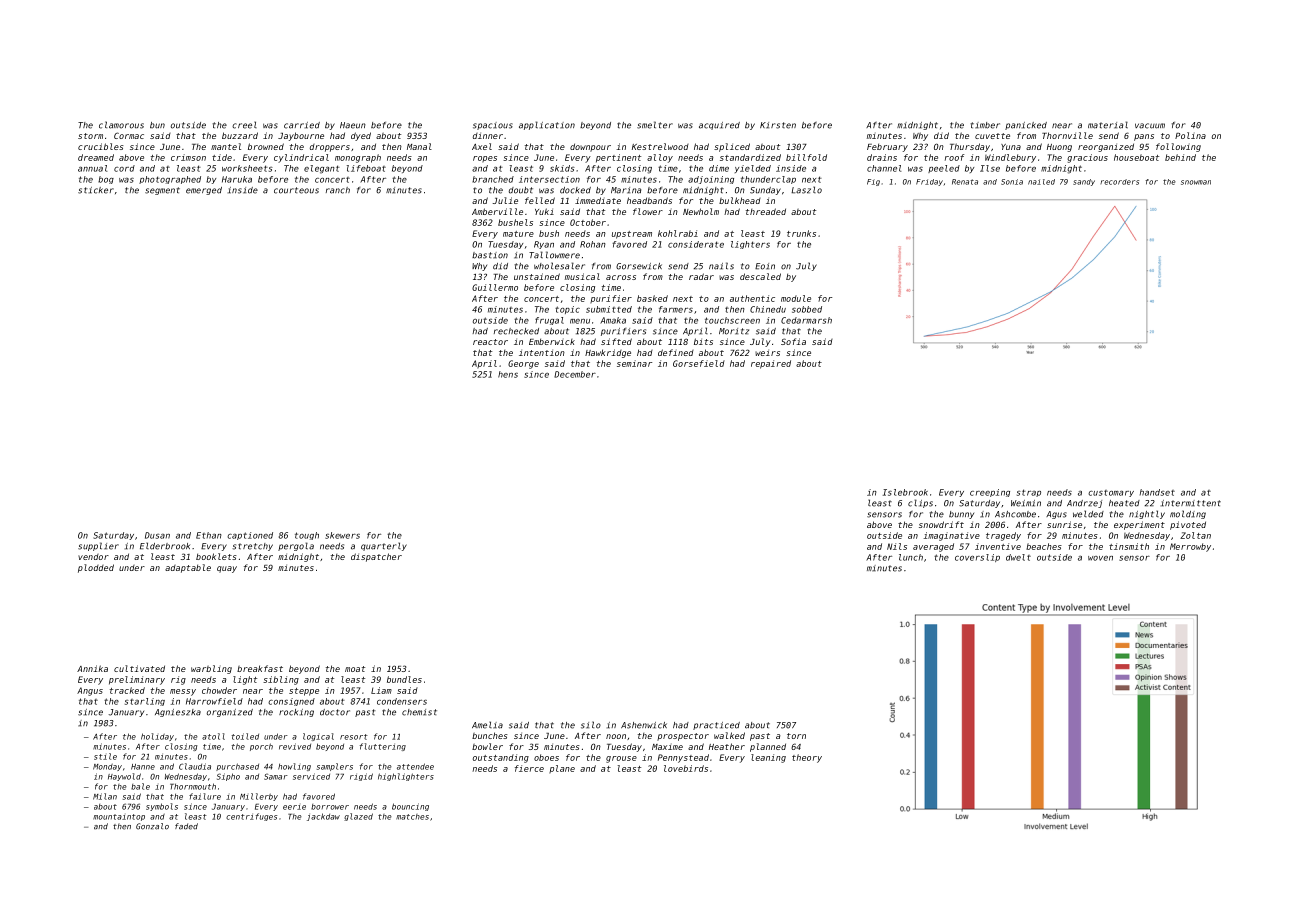  Describe the element at coordinates (251, 817) in the page. I see `centrifuges` at that location.
